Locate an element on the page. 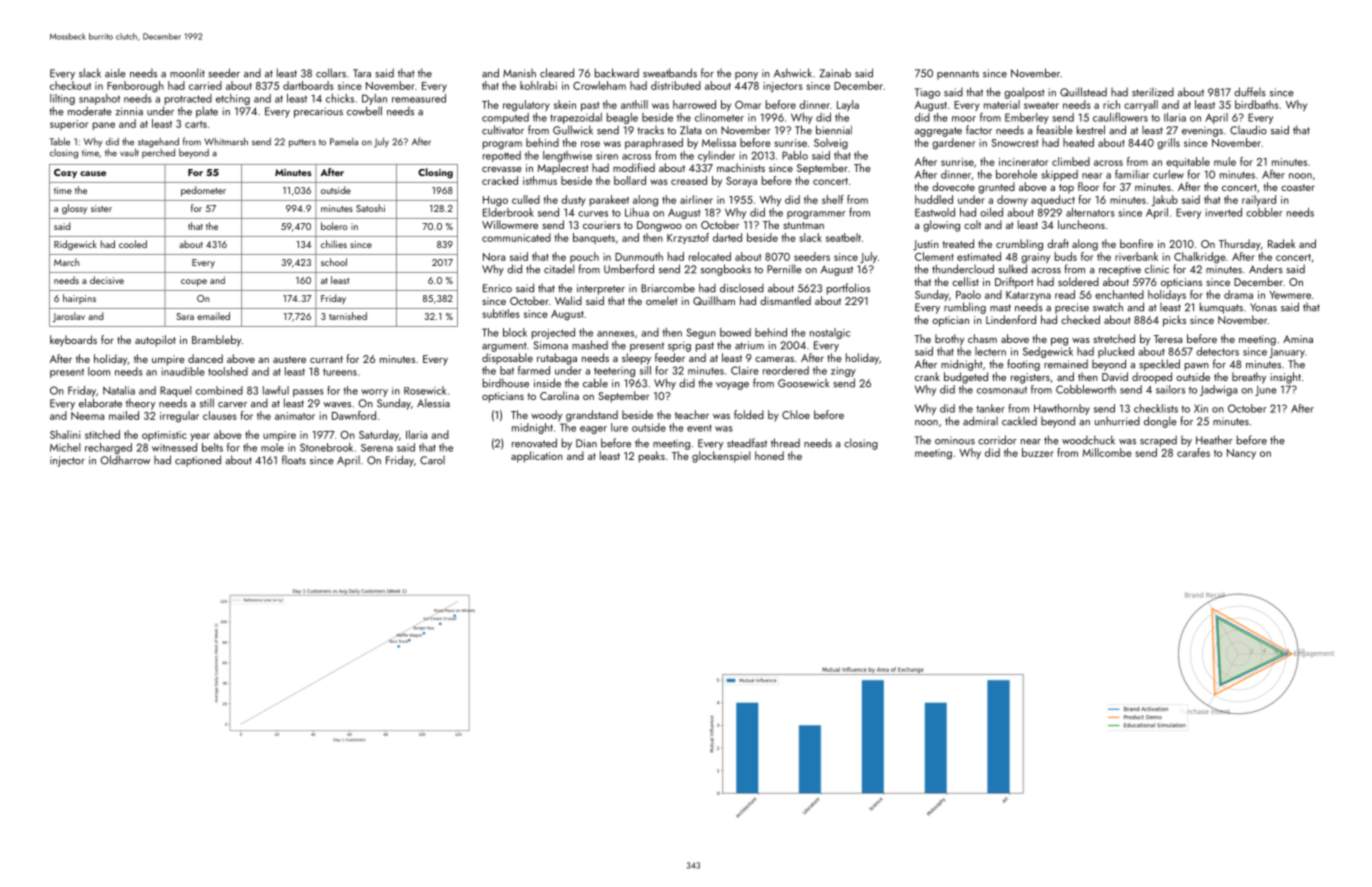  moonlit is located at coordinates (187, 73).
